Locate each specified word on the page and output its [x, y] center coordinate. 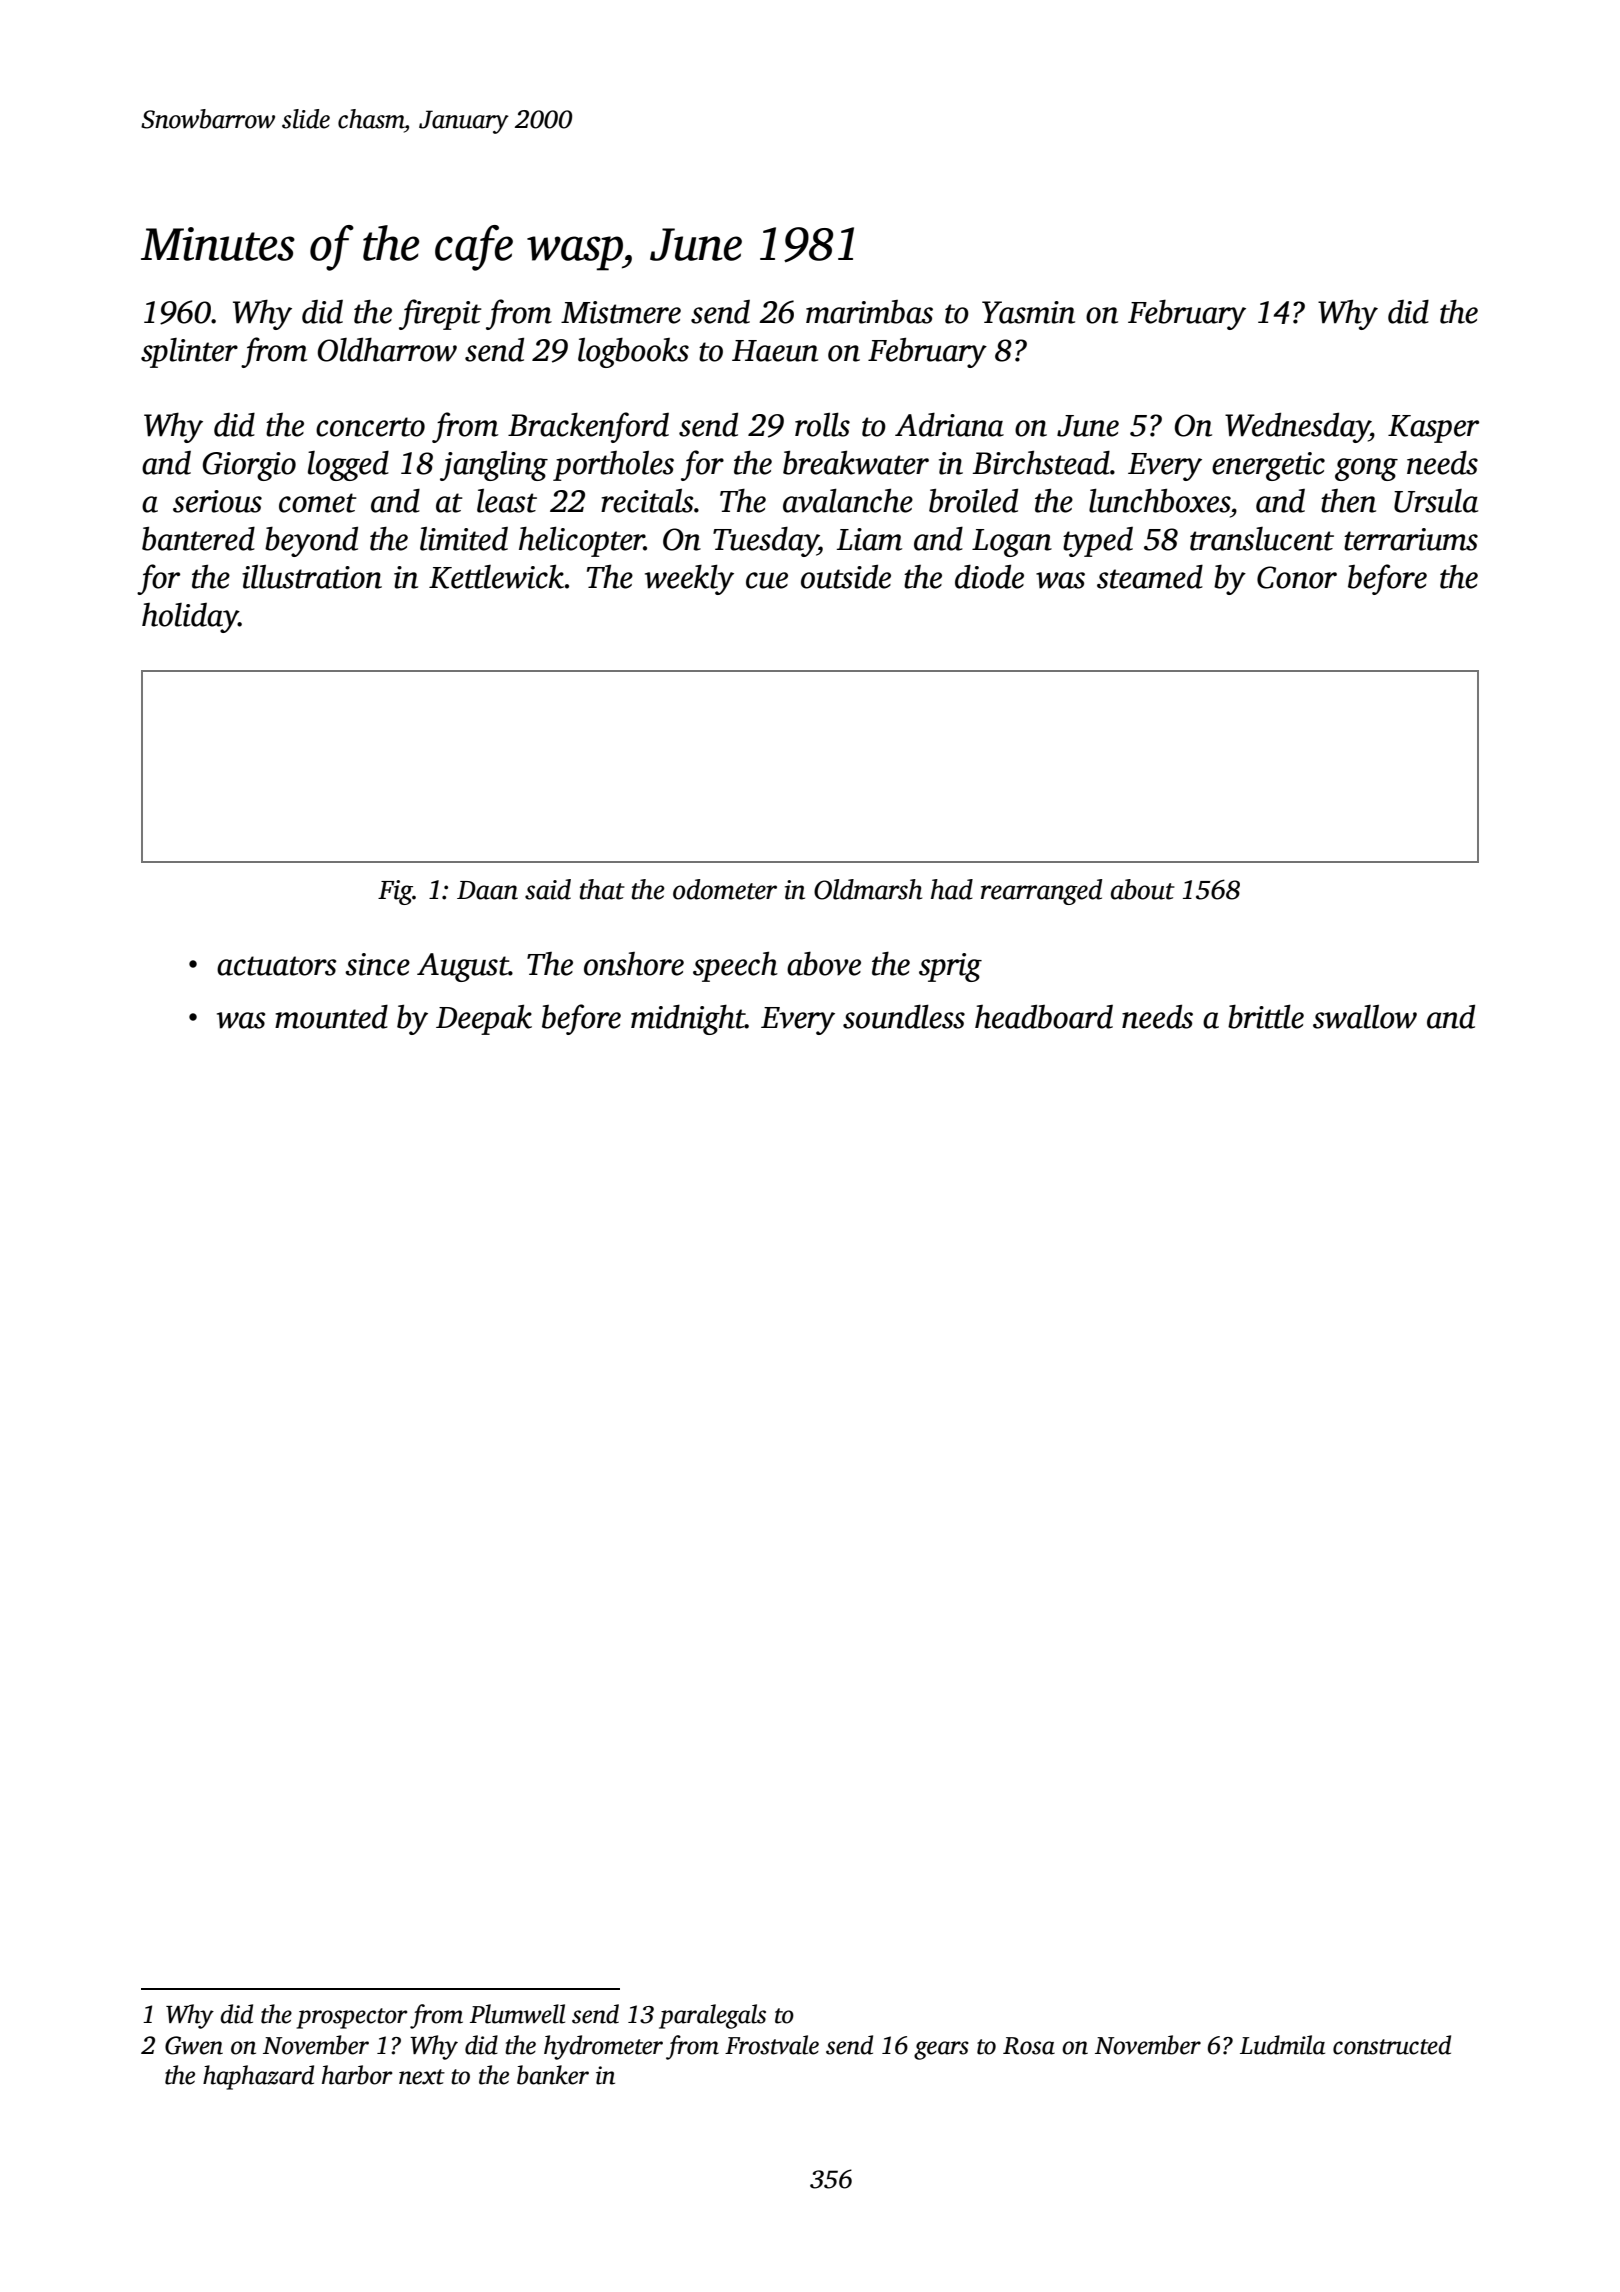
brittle [1266, 1016]
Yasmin [1028, 312]
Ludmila [1282, 2045]
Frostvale [772, 2045]
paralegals [712, 2016]
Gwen [194, 2045]
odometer [725, 889]
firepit [440, 314]
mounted [331, 1017]
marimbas [869, 312]
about [1143, 889]
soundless [904, 1016]
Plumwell [517, 2014]
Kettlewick [497, 576]
